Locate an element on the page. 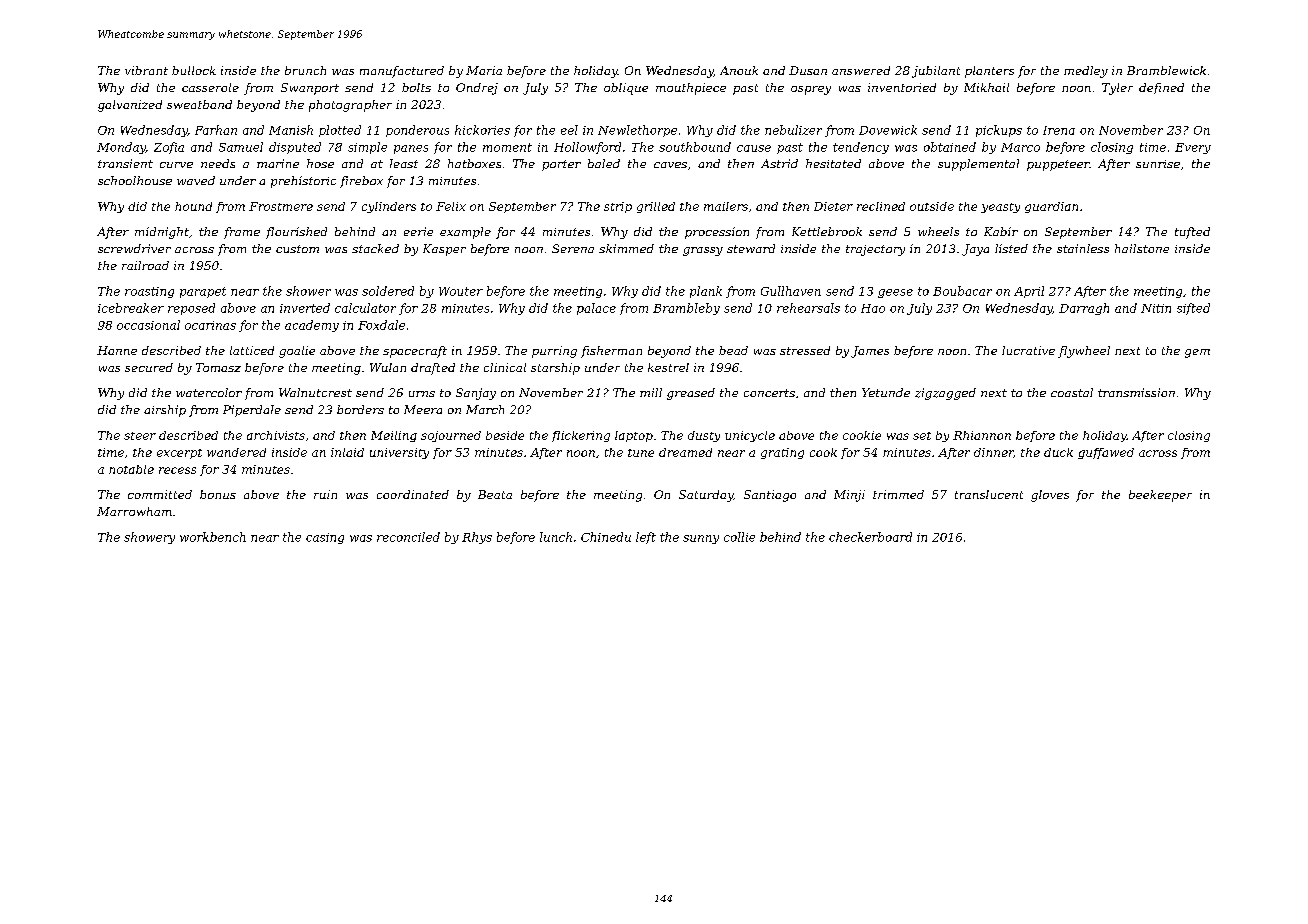 This document has height=924, width=1308. vibrant is located at coordinates (146, 70).
